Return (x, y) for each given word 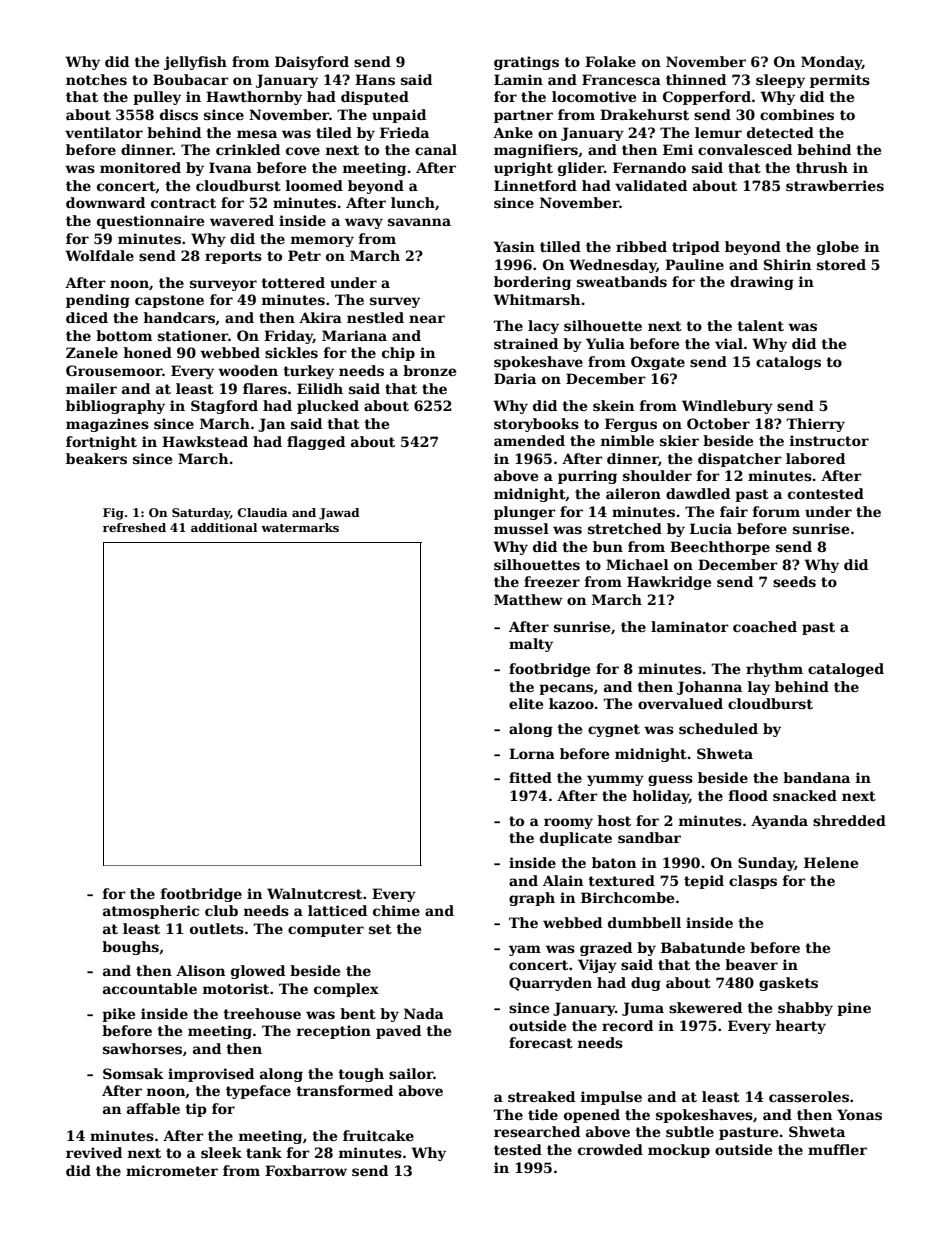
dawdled (698, 493)
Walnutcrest (314, 893)
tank (264, 1152)
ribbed (641, 246)
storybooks (536, 425)
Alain (563, 880)
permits (840, 81)
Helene (831, 862)
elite (526, 703)
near (427, 319)
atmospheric (151, 912)
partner (523, 116)
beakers (96, 458)
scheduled (718, 728)
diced (87, 317)
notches (96, 79)
